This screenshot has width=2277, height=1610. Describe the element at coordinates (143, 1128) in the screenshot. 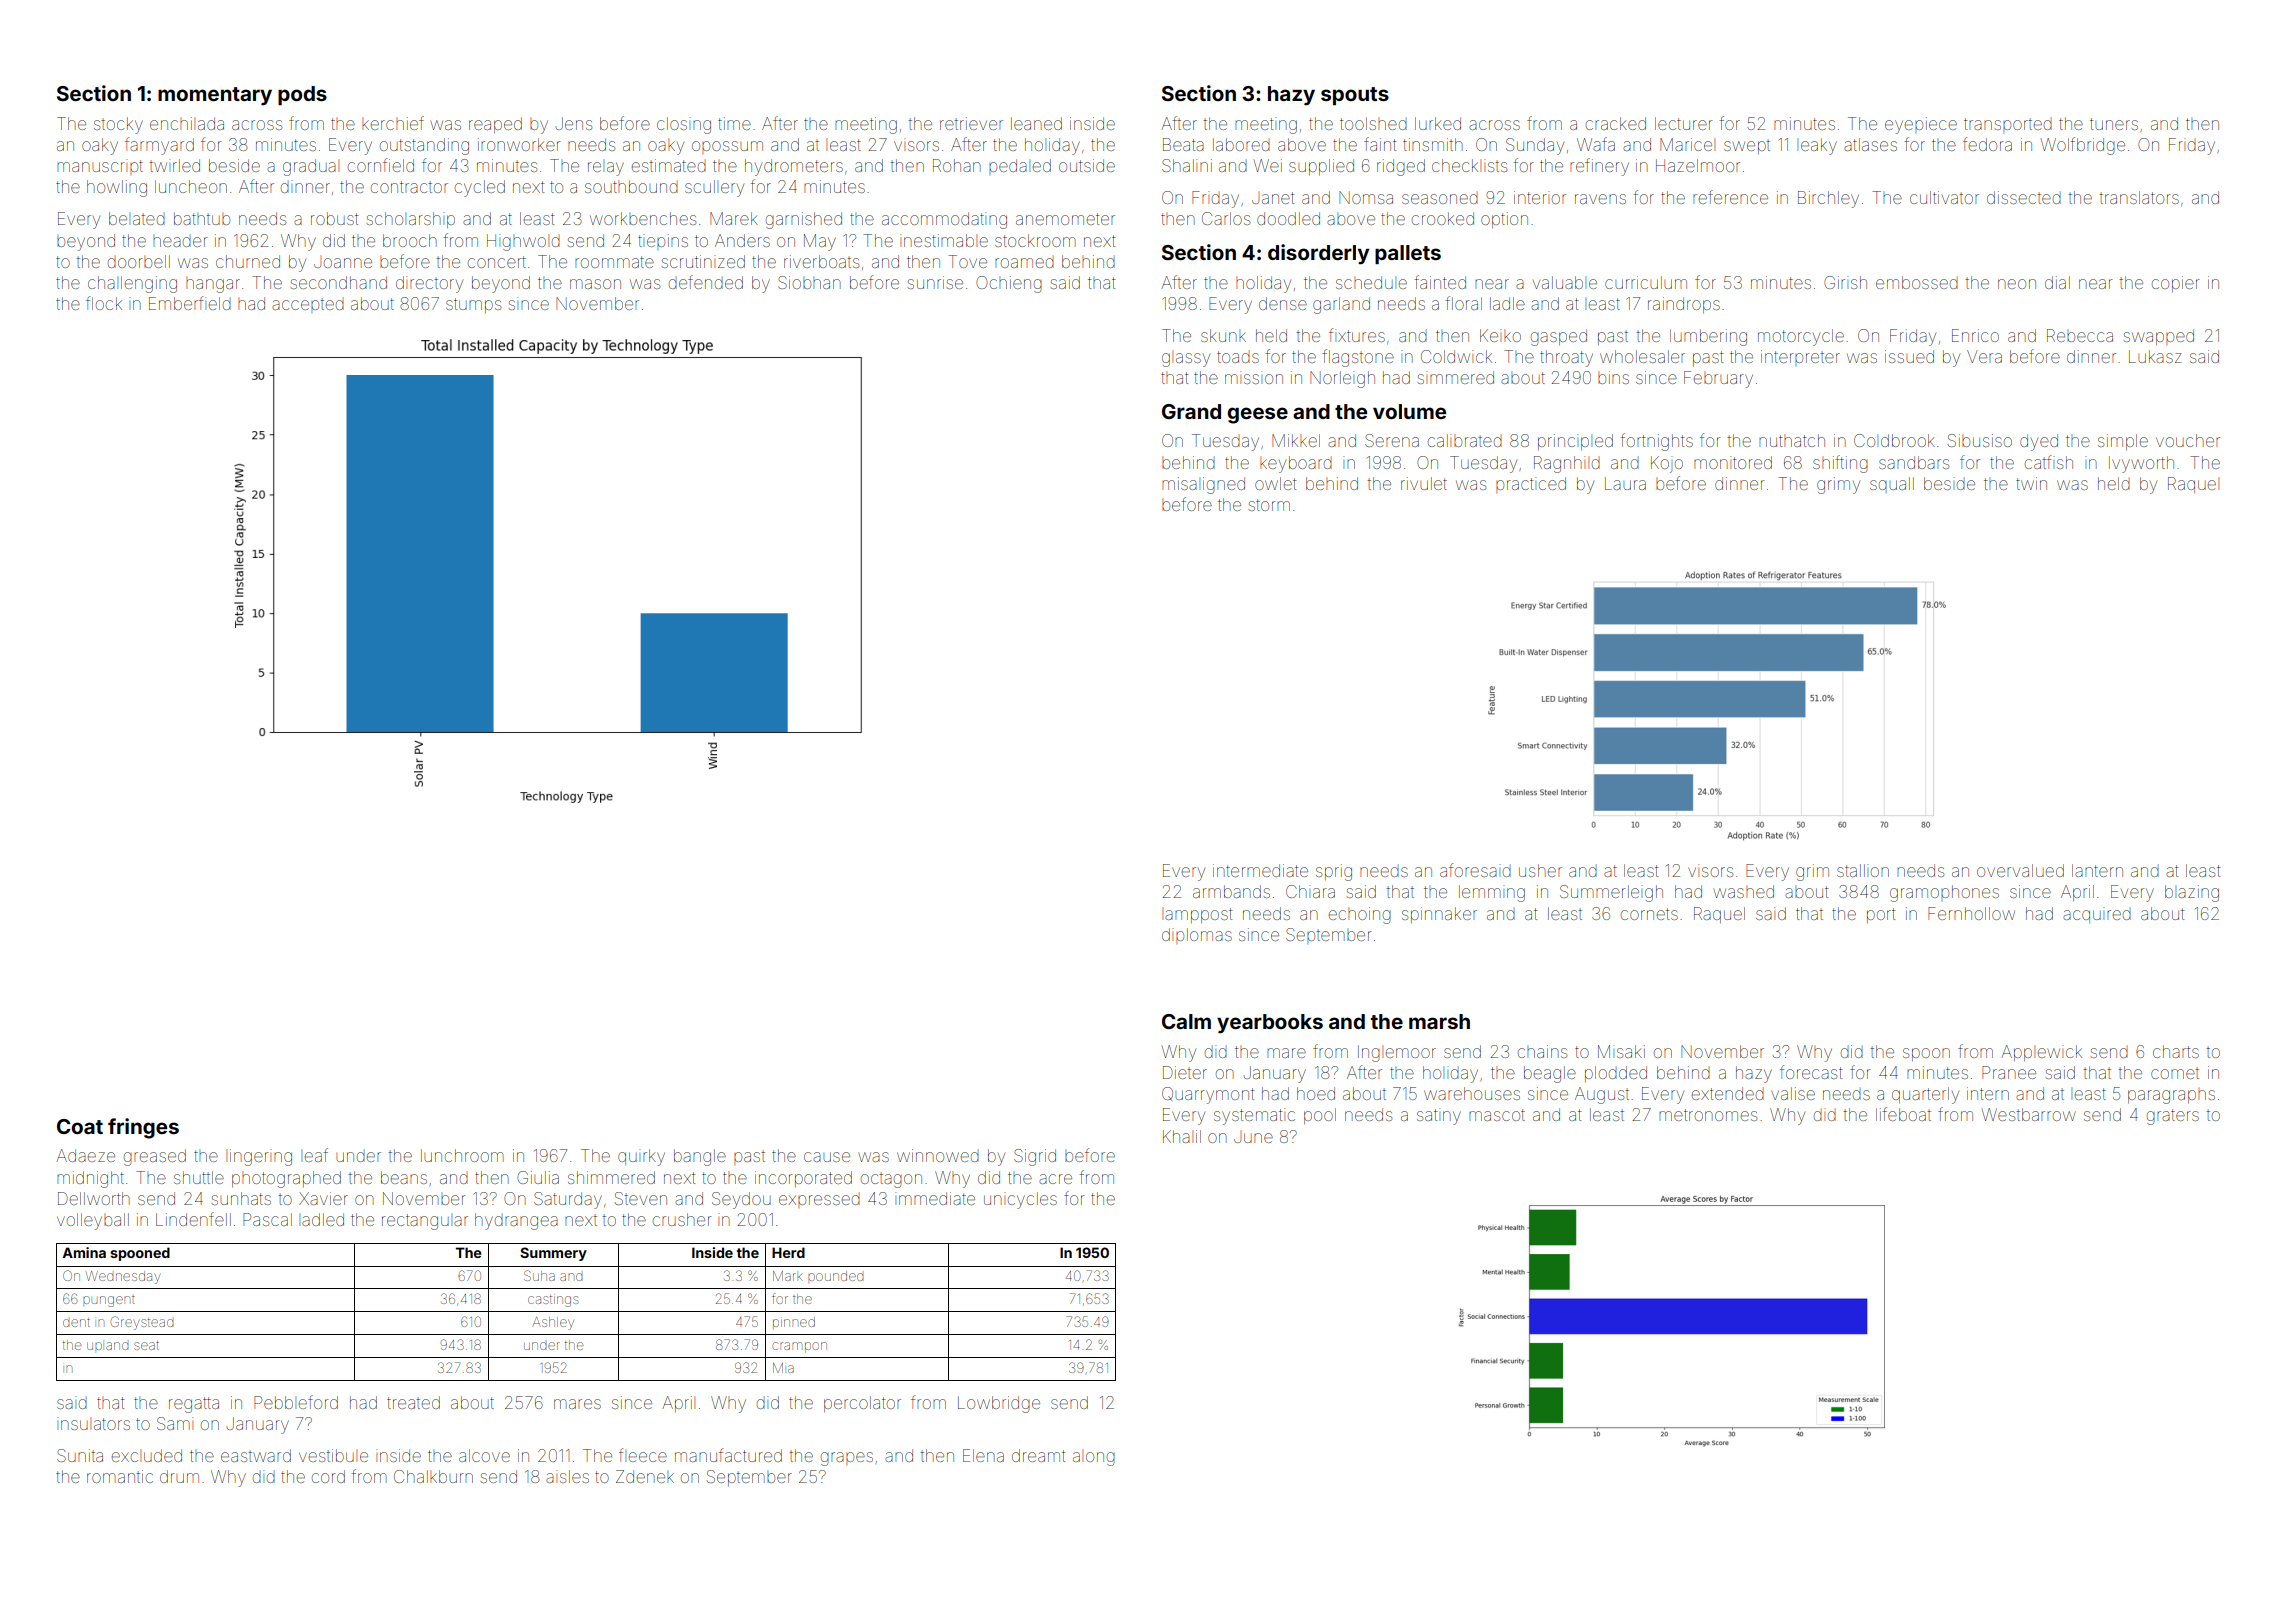

I see `fringes` at that location.
